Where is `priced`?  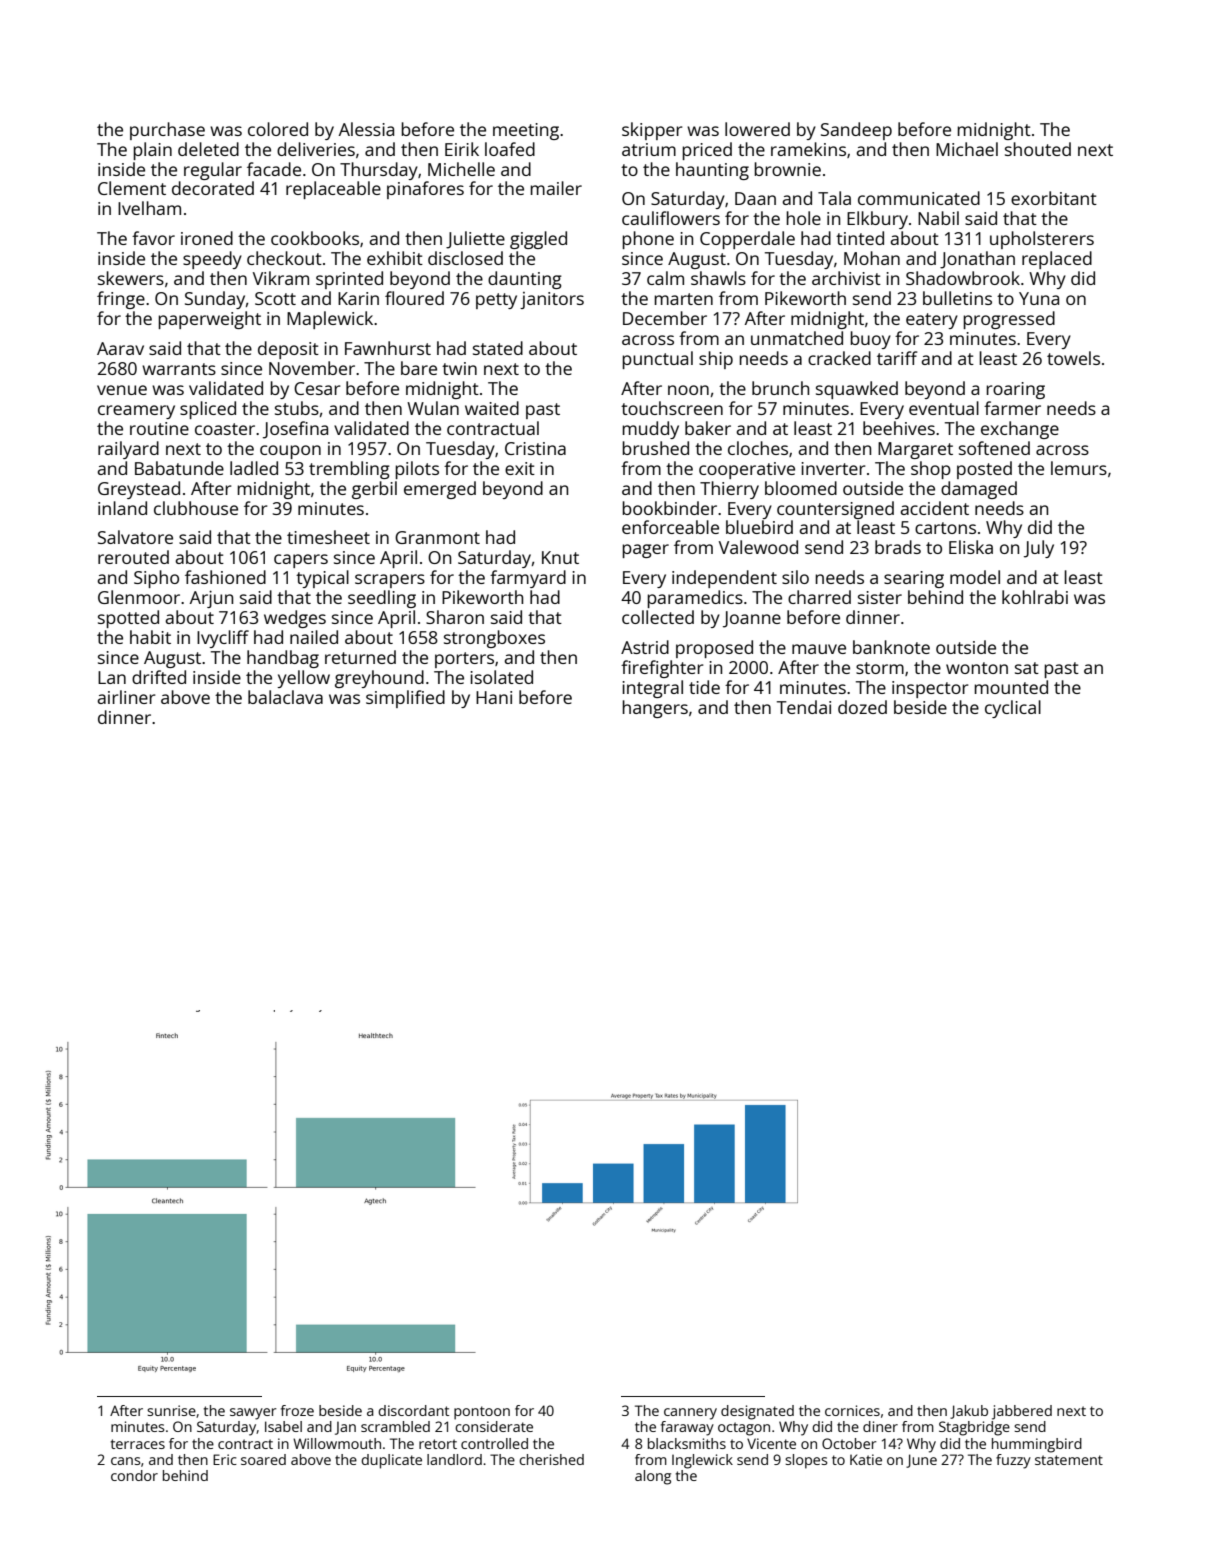
priced is located at coordinates (707, 151).
